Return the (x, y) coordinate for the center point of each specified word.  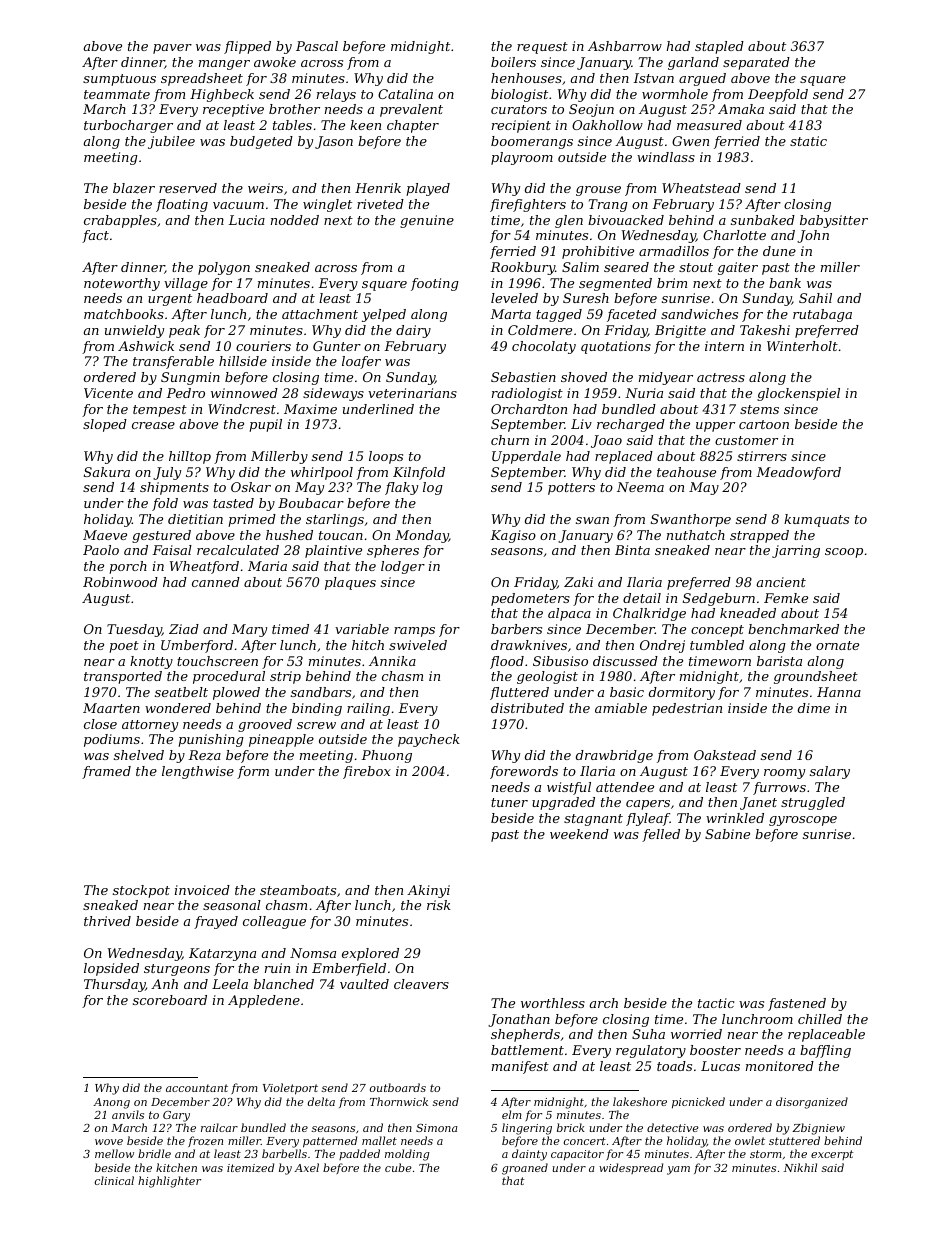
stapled (719, 47)
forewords (524, 772)
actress (721, 377)
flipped (247, 47)
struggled (813, 803)
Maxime (310, 409)
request (542, 48)
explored (370, 954)
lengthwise (198, 772)
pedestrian (687, 709)
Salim (580, 267)
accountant (197, 1088)
